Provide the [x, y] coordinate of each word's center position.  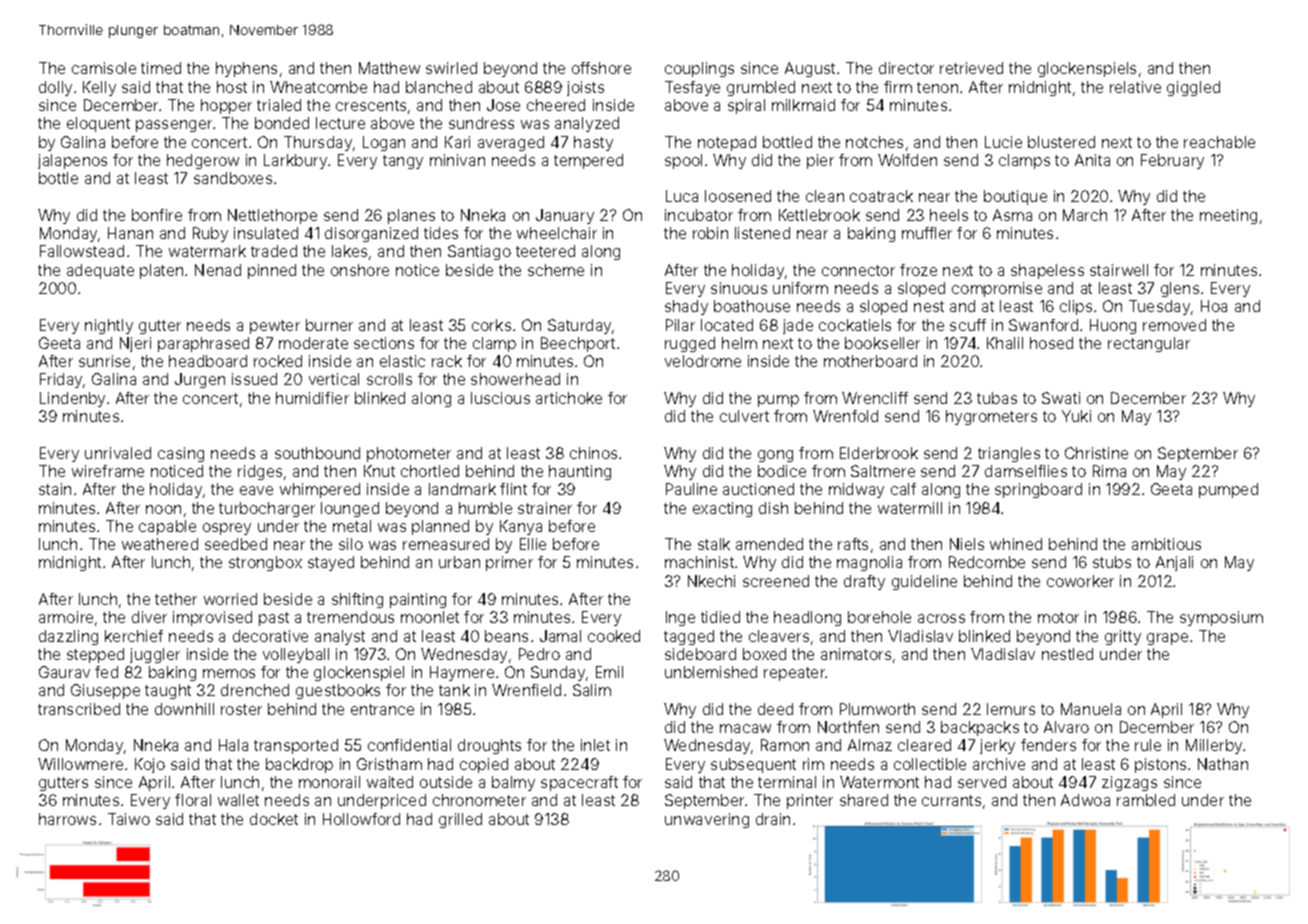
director [906, 68]
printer [810, 801]
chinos [593, 453]
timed [161, 68]
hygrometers [991, 417]
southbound [317, 453]
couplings [699, 69]
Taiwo [129, 819]
